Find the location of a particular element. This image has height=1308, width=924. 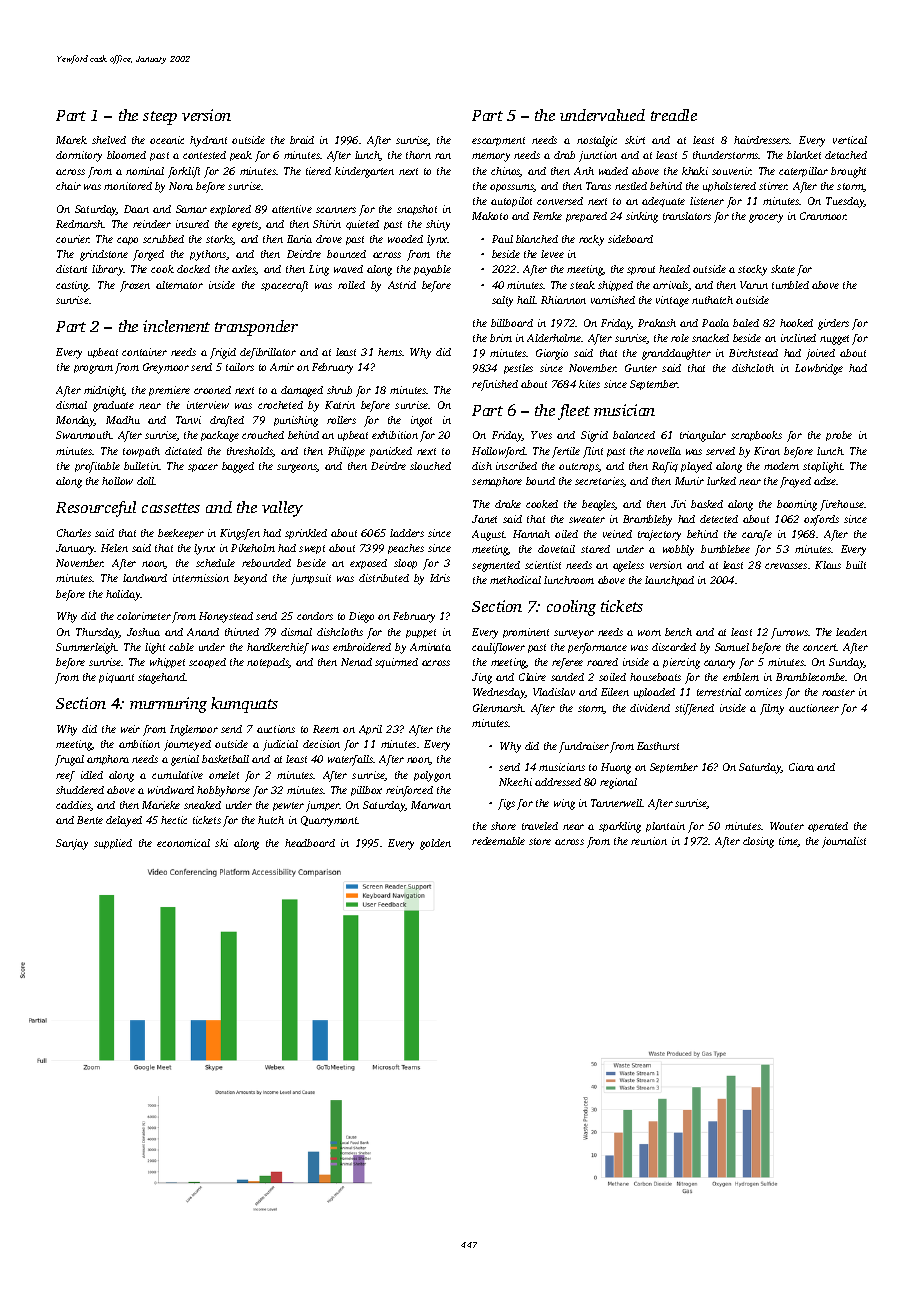

wooded is located at coordinates (405, 239).
